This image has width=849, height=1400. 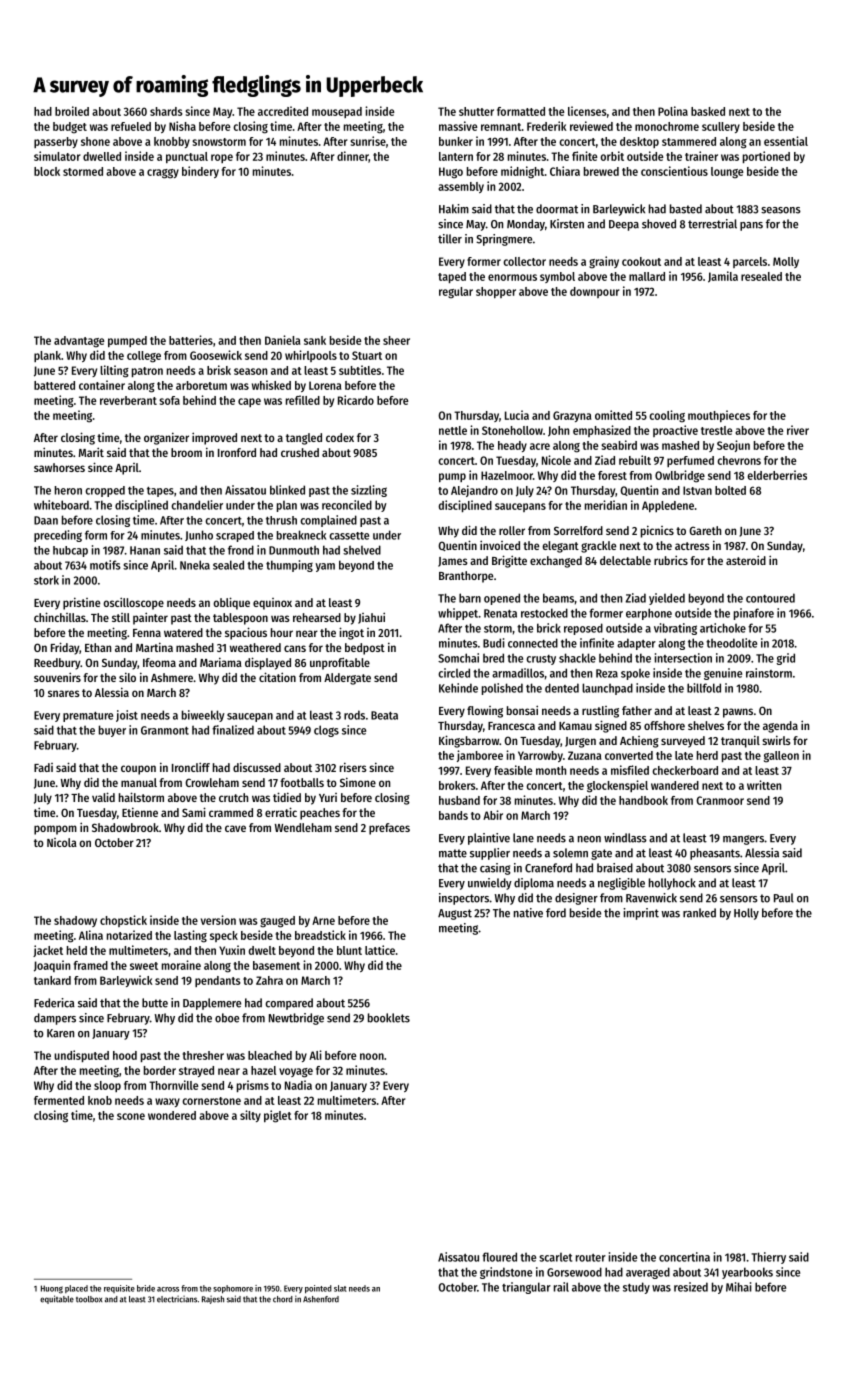 I want to click on watered, so click(x=183, y=632).
